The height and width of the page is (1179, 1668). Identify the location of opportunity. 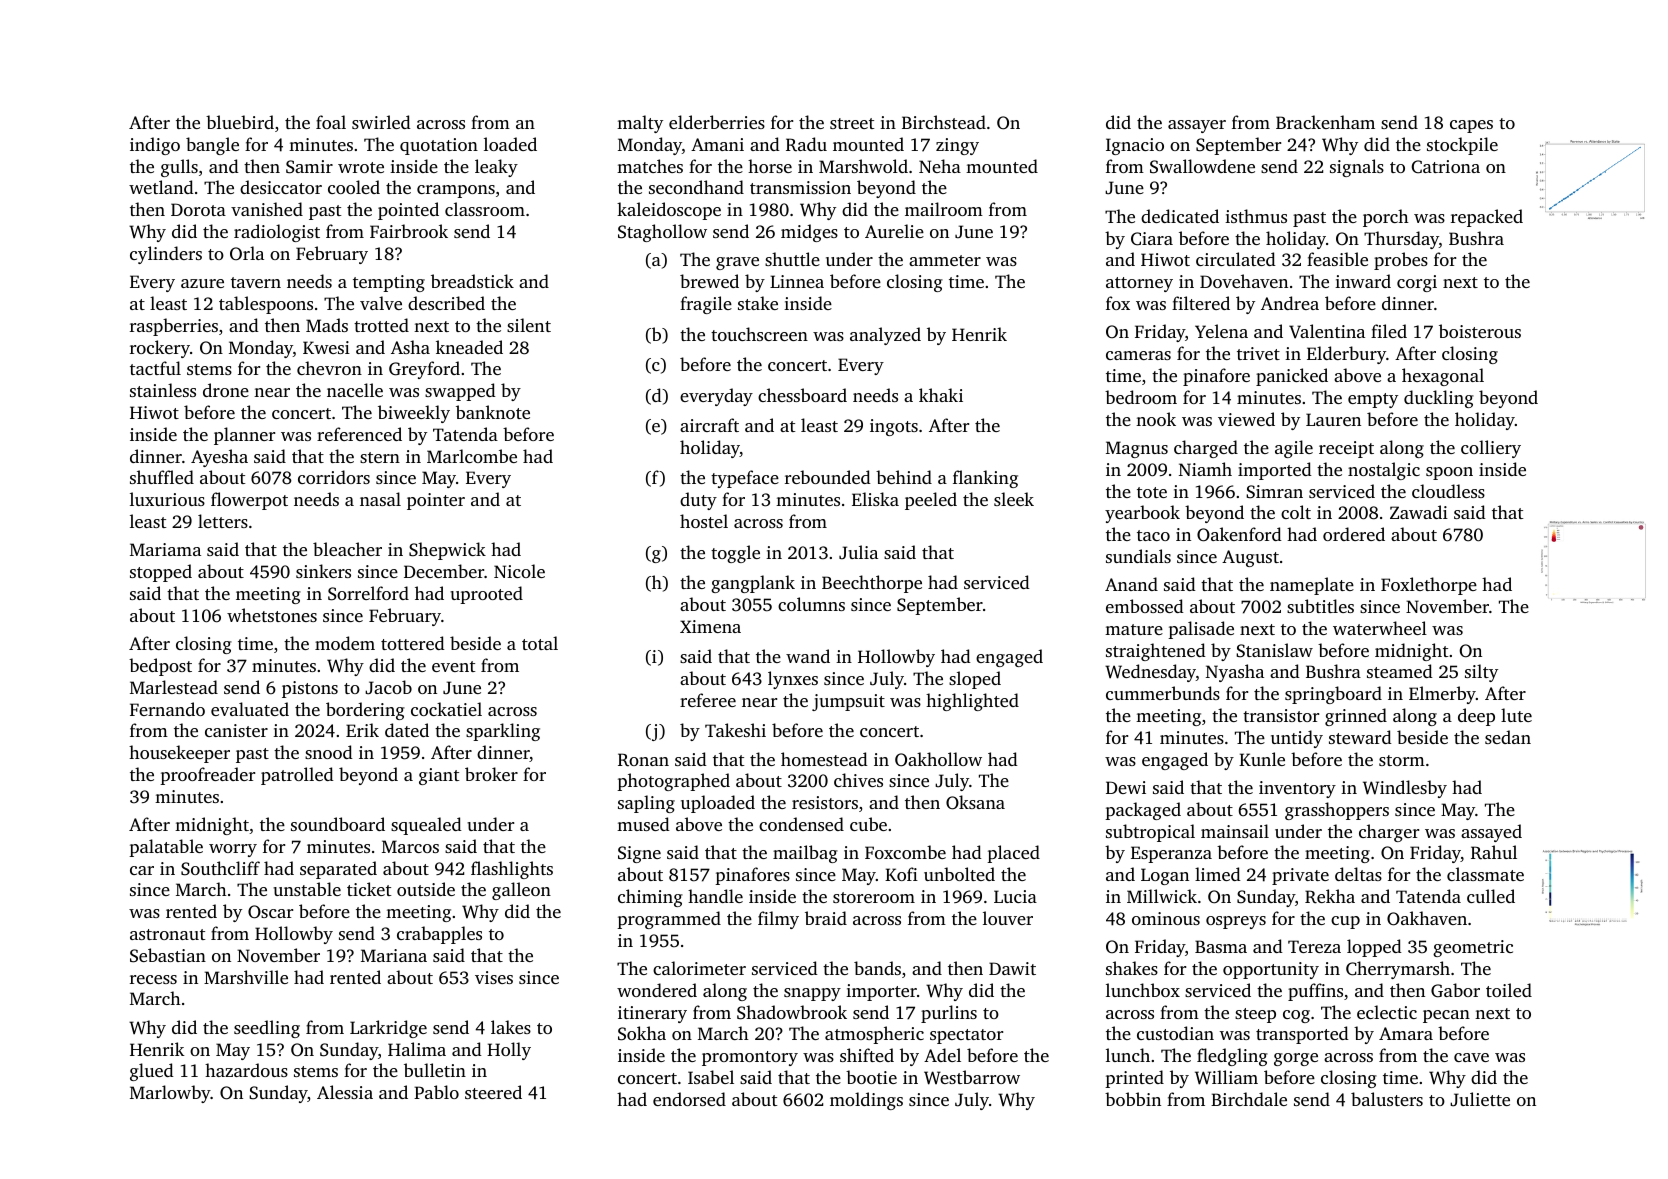
(1271, 970).
